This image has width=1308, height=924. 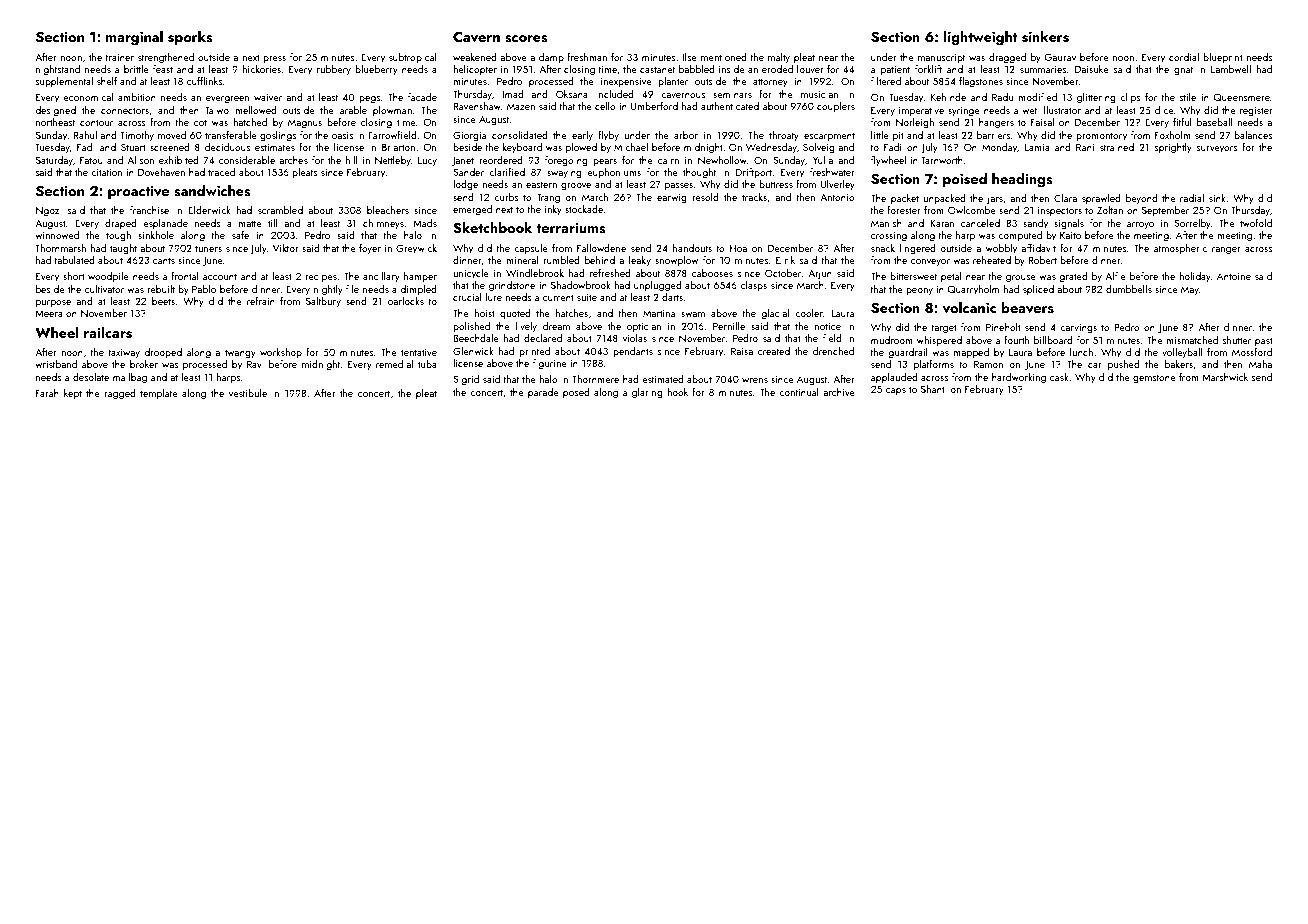 I want to click on damp, so click(x=551, y=58).
